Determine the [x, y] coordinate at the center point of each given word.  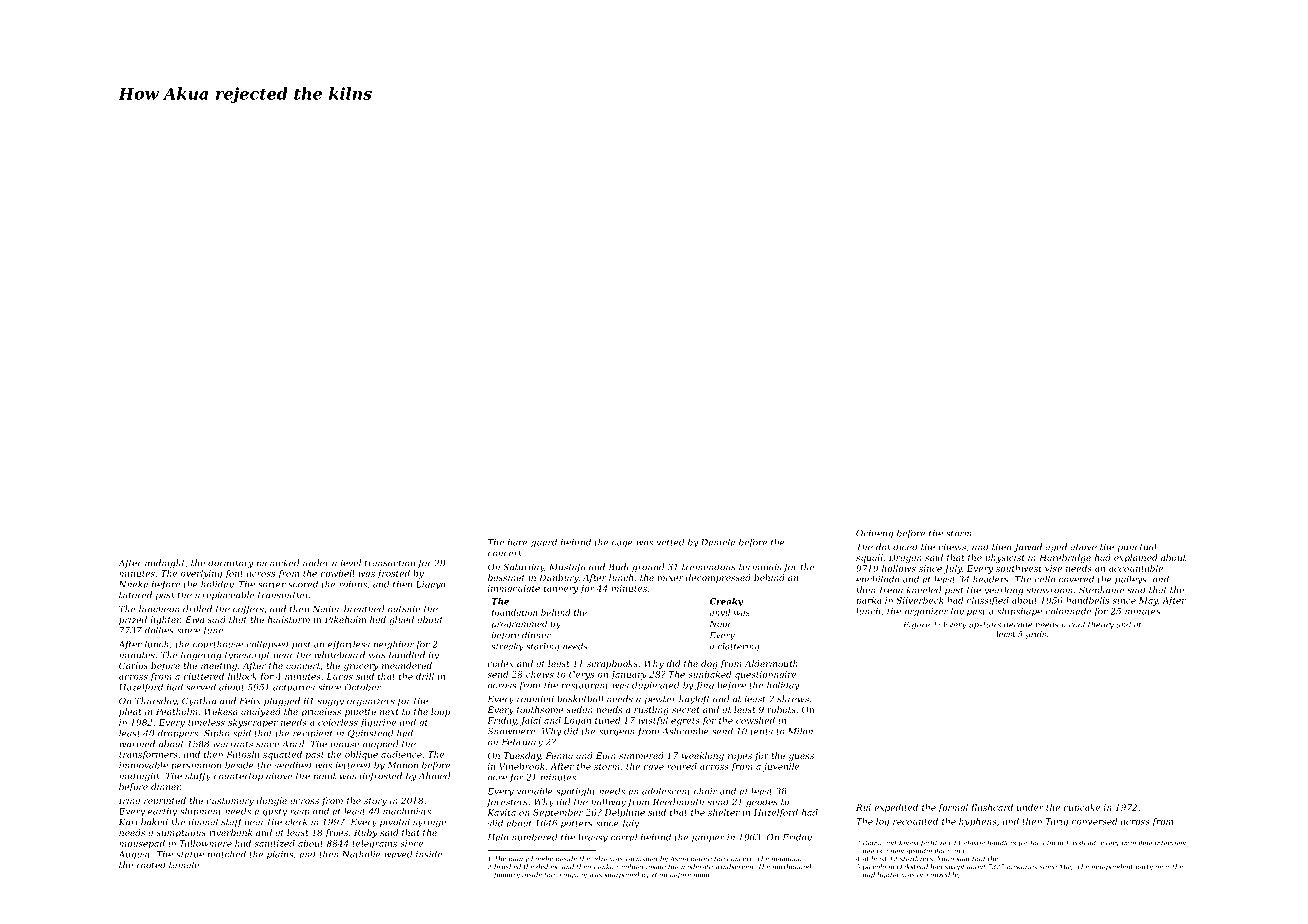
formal [953, 808]
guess [801, 757]
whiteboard [339, 655]
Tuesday [522, 756]
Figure [916, 625]
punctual [1137, 547]
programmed [519, 624]
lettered [353, 765]
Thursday [156, 701]
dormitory [230, 563]
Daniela [718, 542]
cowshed [755, 720]
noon [701, 876]
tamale [184, 865]
